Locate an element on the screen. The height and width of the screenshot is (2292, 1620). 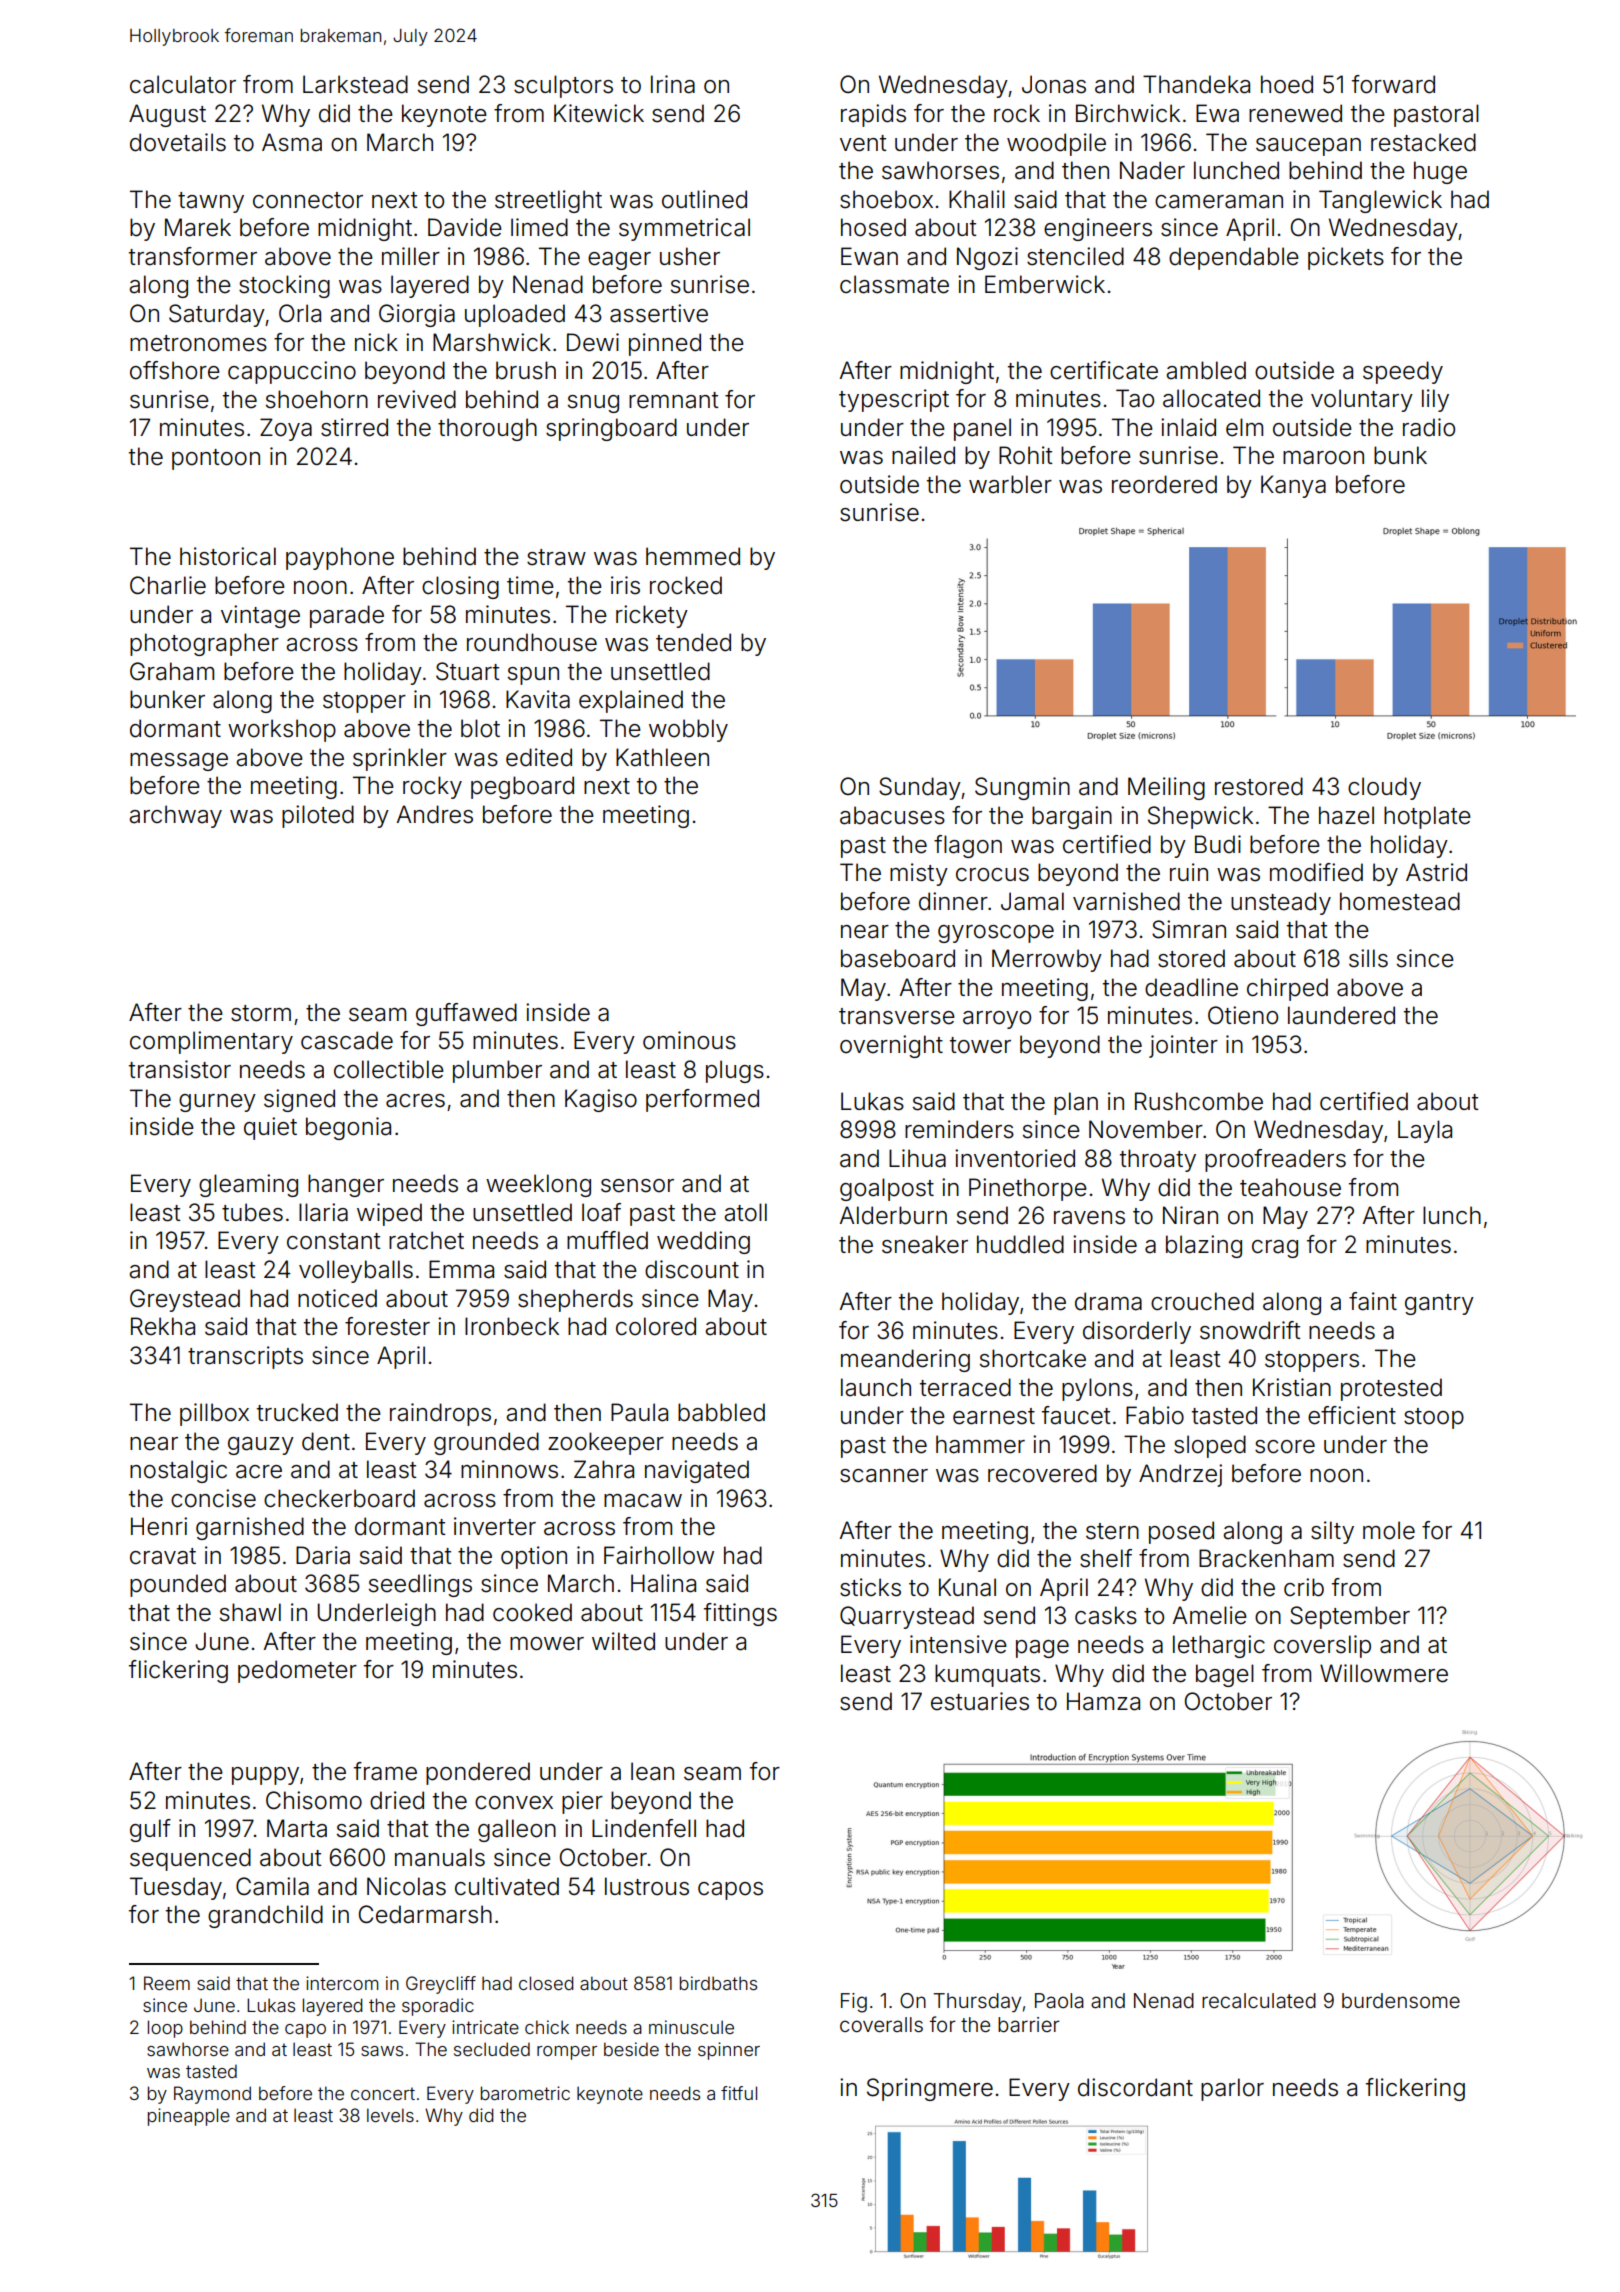
Irina is located at coordinates (673, 84).
